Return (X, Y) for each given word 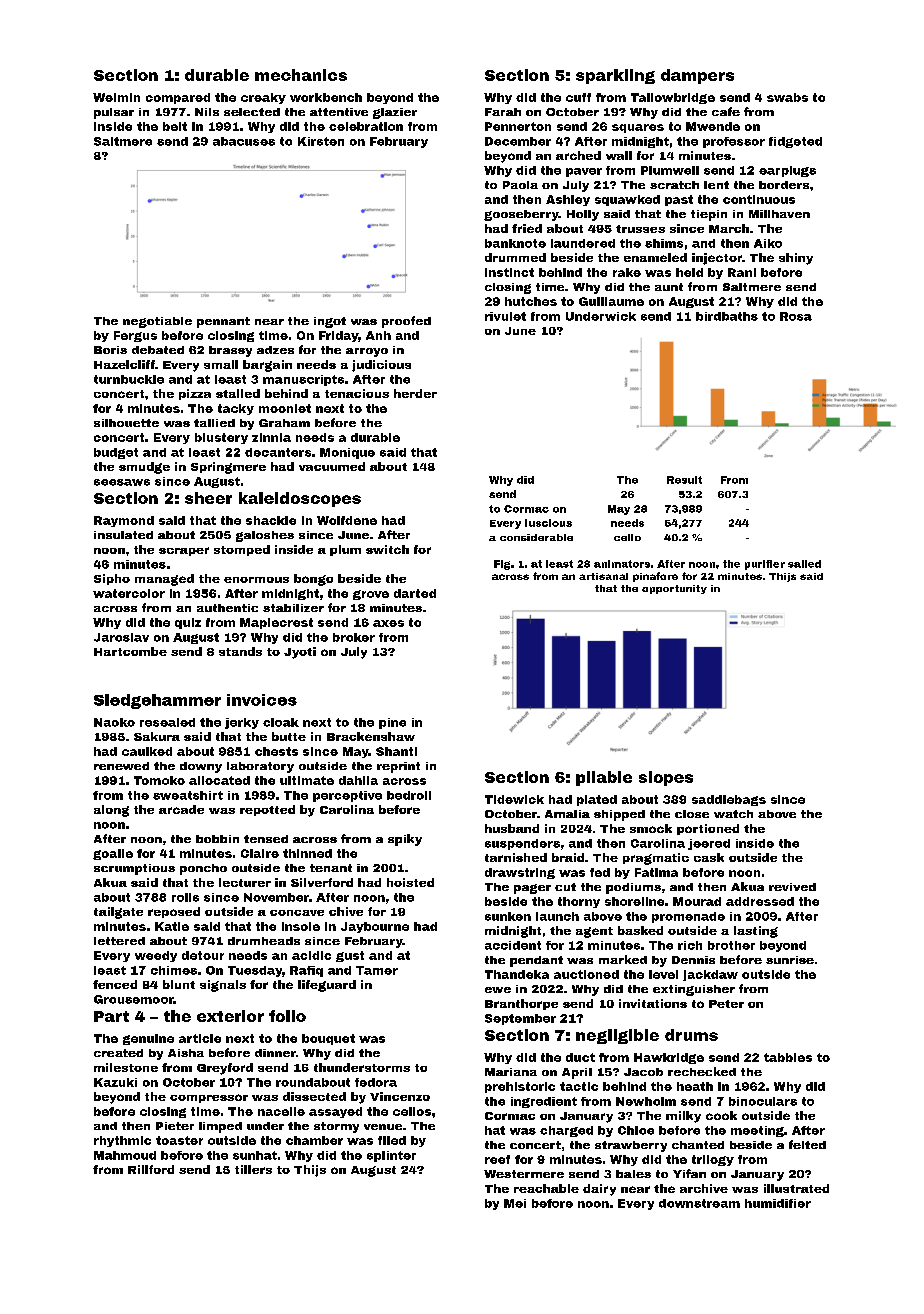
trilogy (713, 1160)
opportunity (674, 589)
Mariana (511, 1072)
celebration (366, 126)
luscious (548, 523)
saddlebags (729, 800)
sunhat (255, 1155)
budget (116, 453)
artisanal (603, 576)
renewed (121, 766)
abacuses (244, 141)
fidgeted (795, 142)
